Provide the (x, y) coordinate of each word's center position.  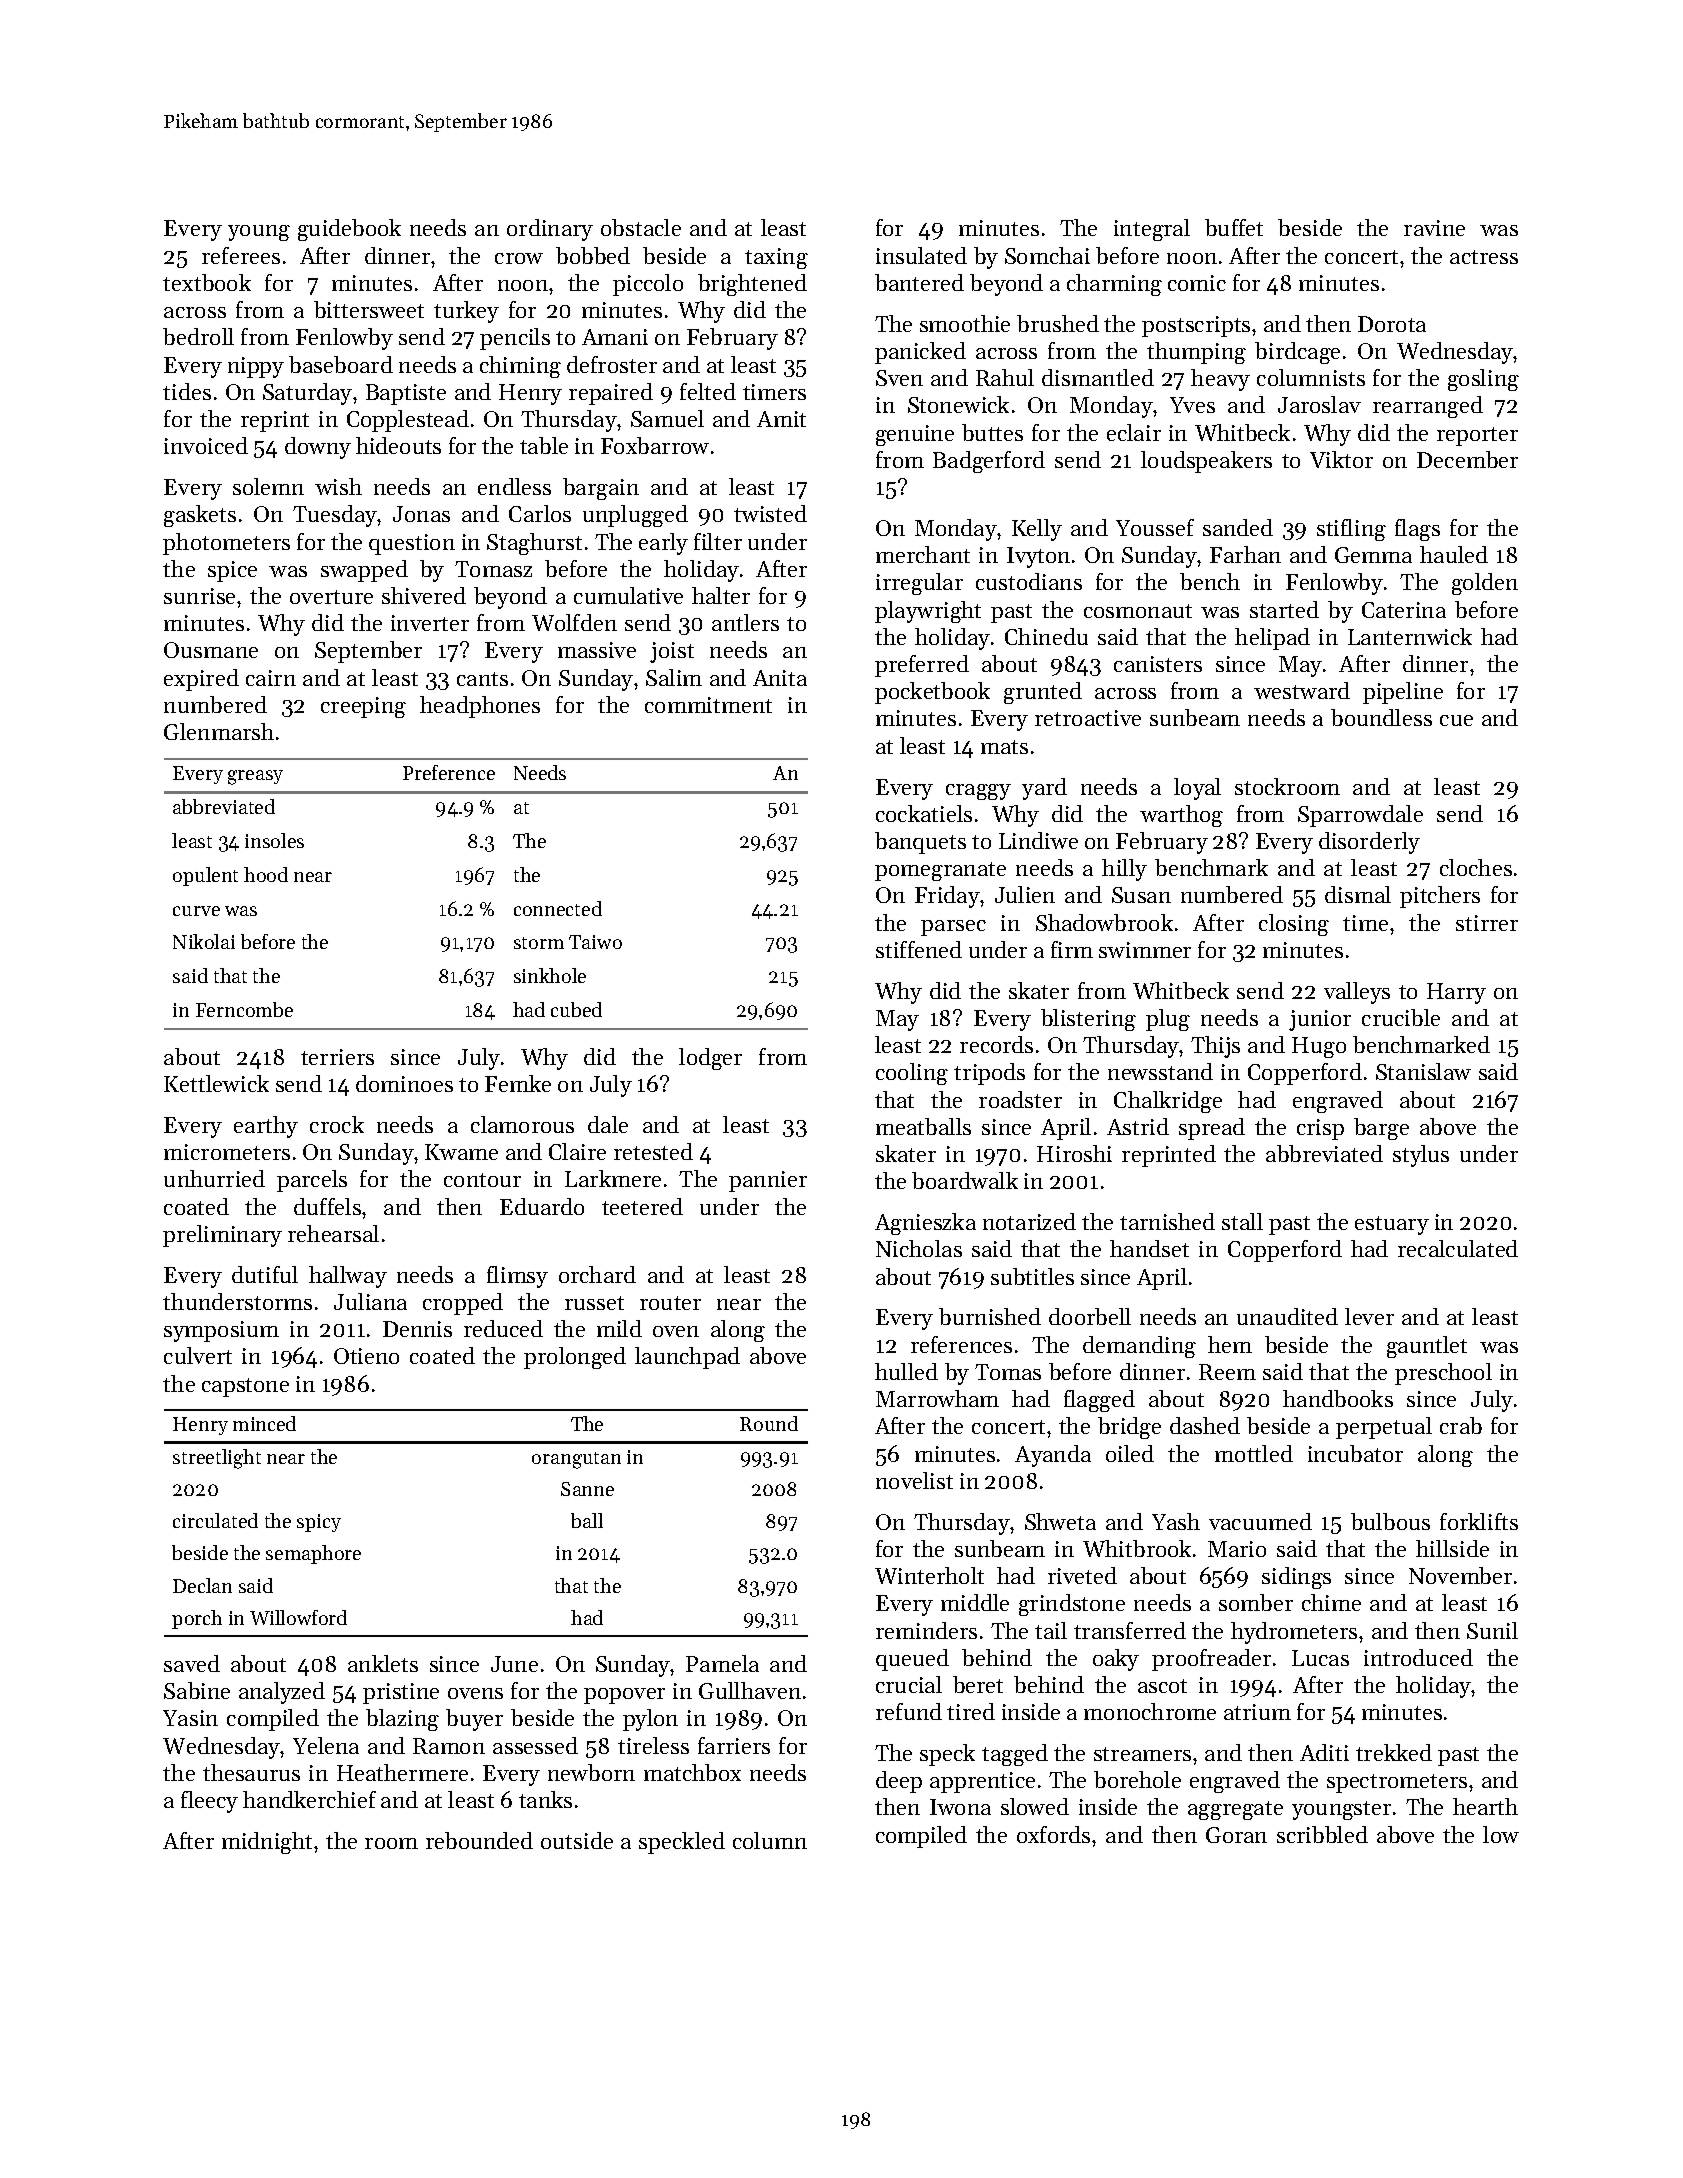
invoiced (206, 445)
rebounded (479, 1840)
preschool (1443, 1374)
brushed (1058, 323)
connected (558, 908)
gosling (1483, 380)
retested (653, 1151)
